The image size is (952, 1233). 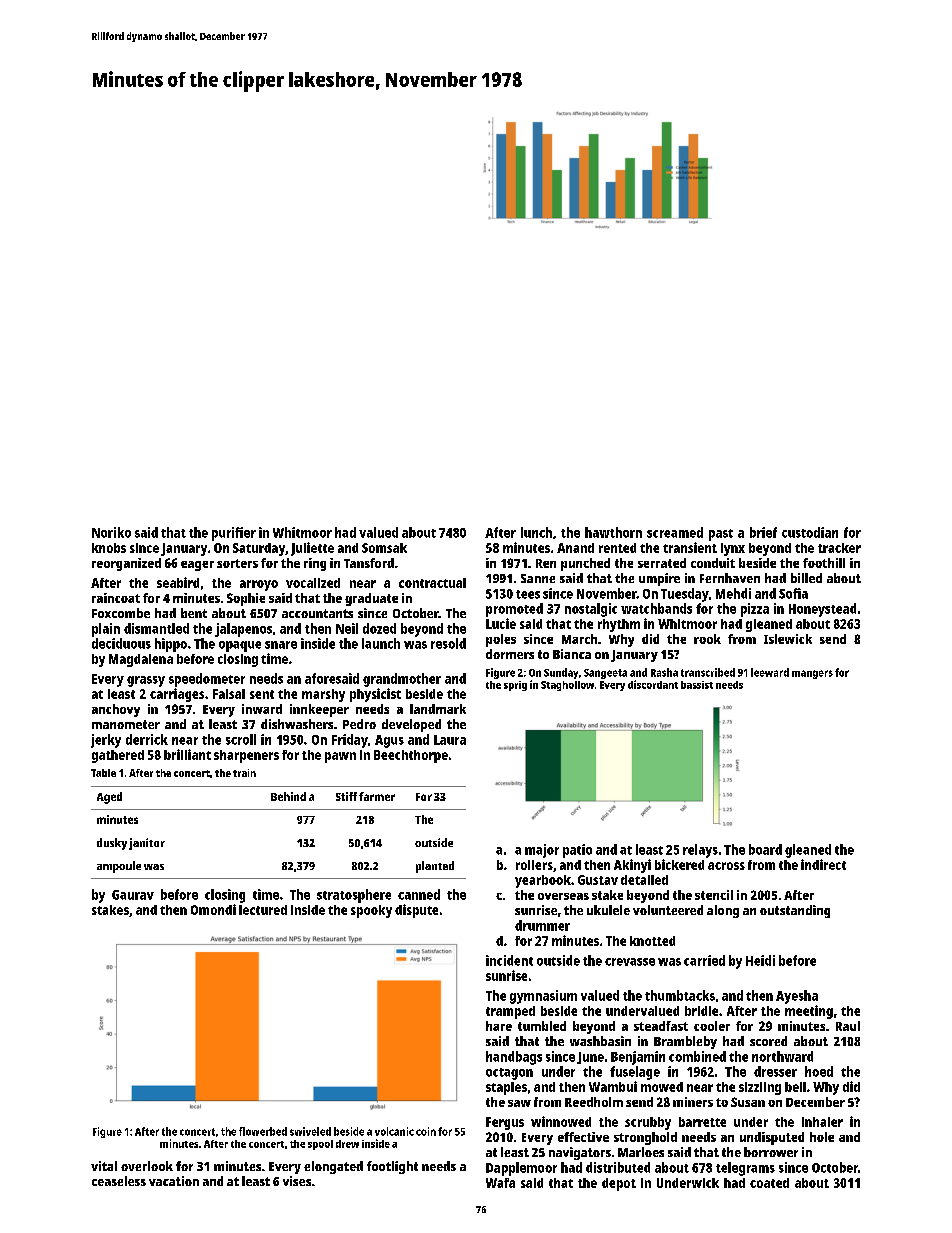 What do you see at coordinates (103, 773) in the screenshot?
I see `Table` at bounding box center [103, 773].
